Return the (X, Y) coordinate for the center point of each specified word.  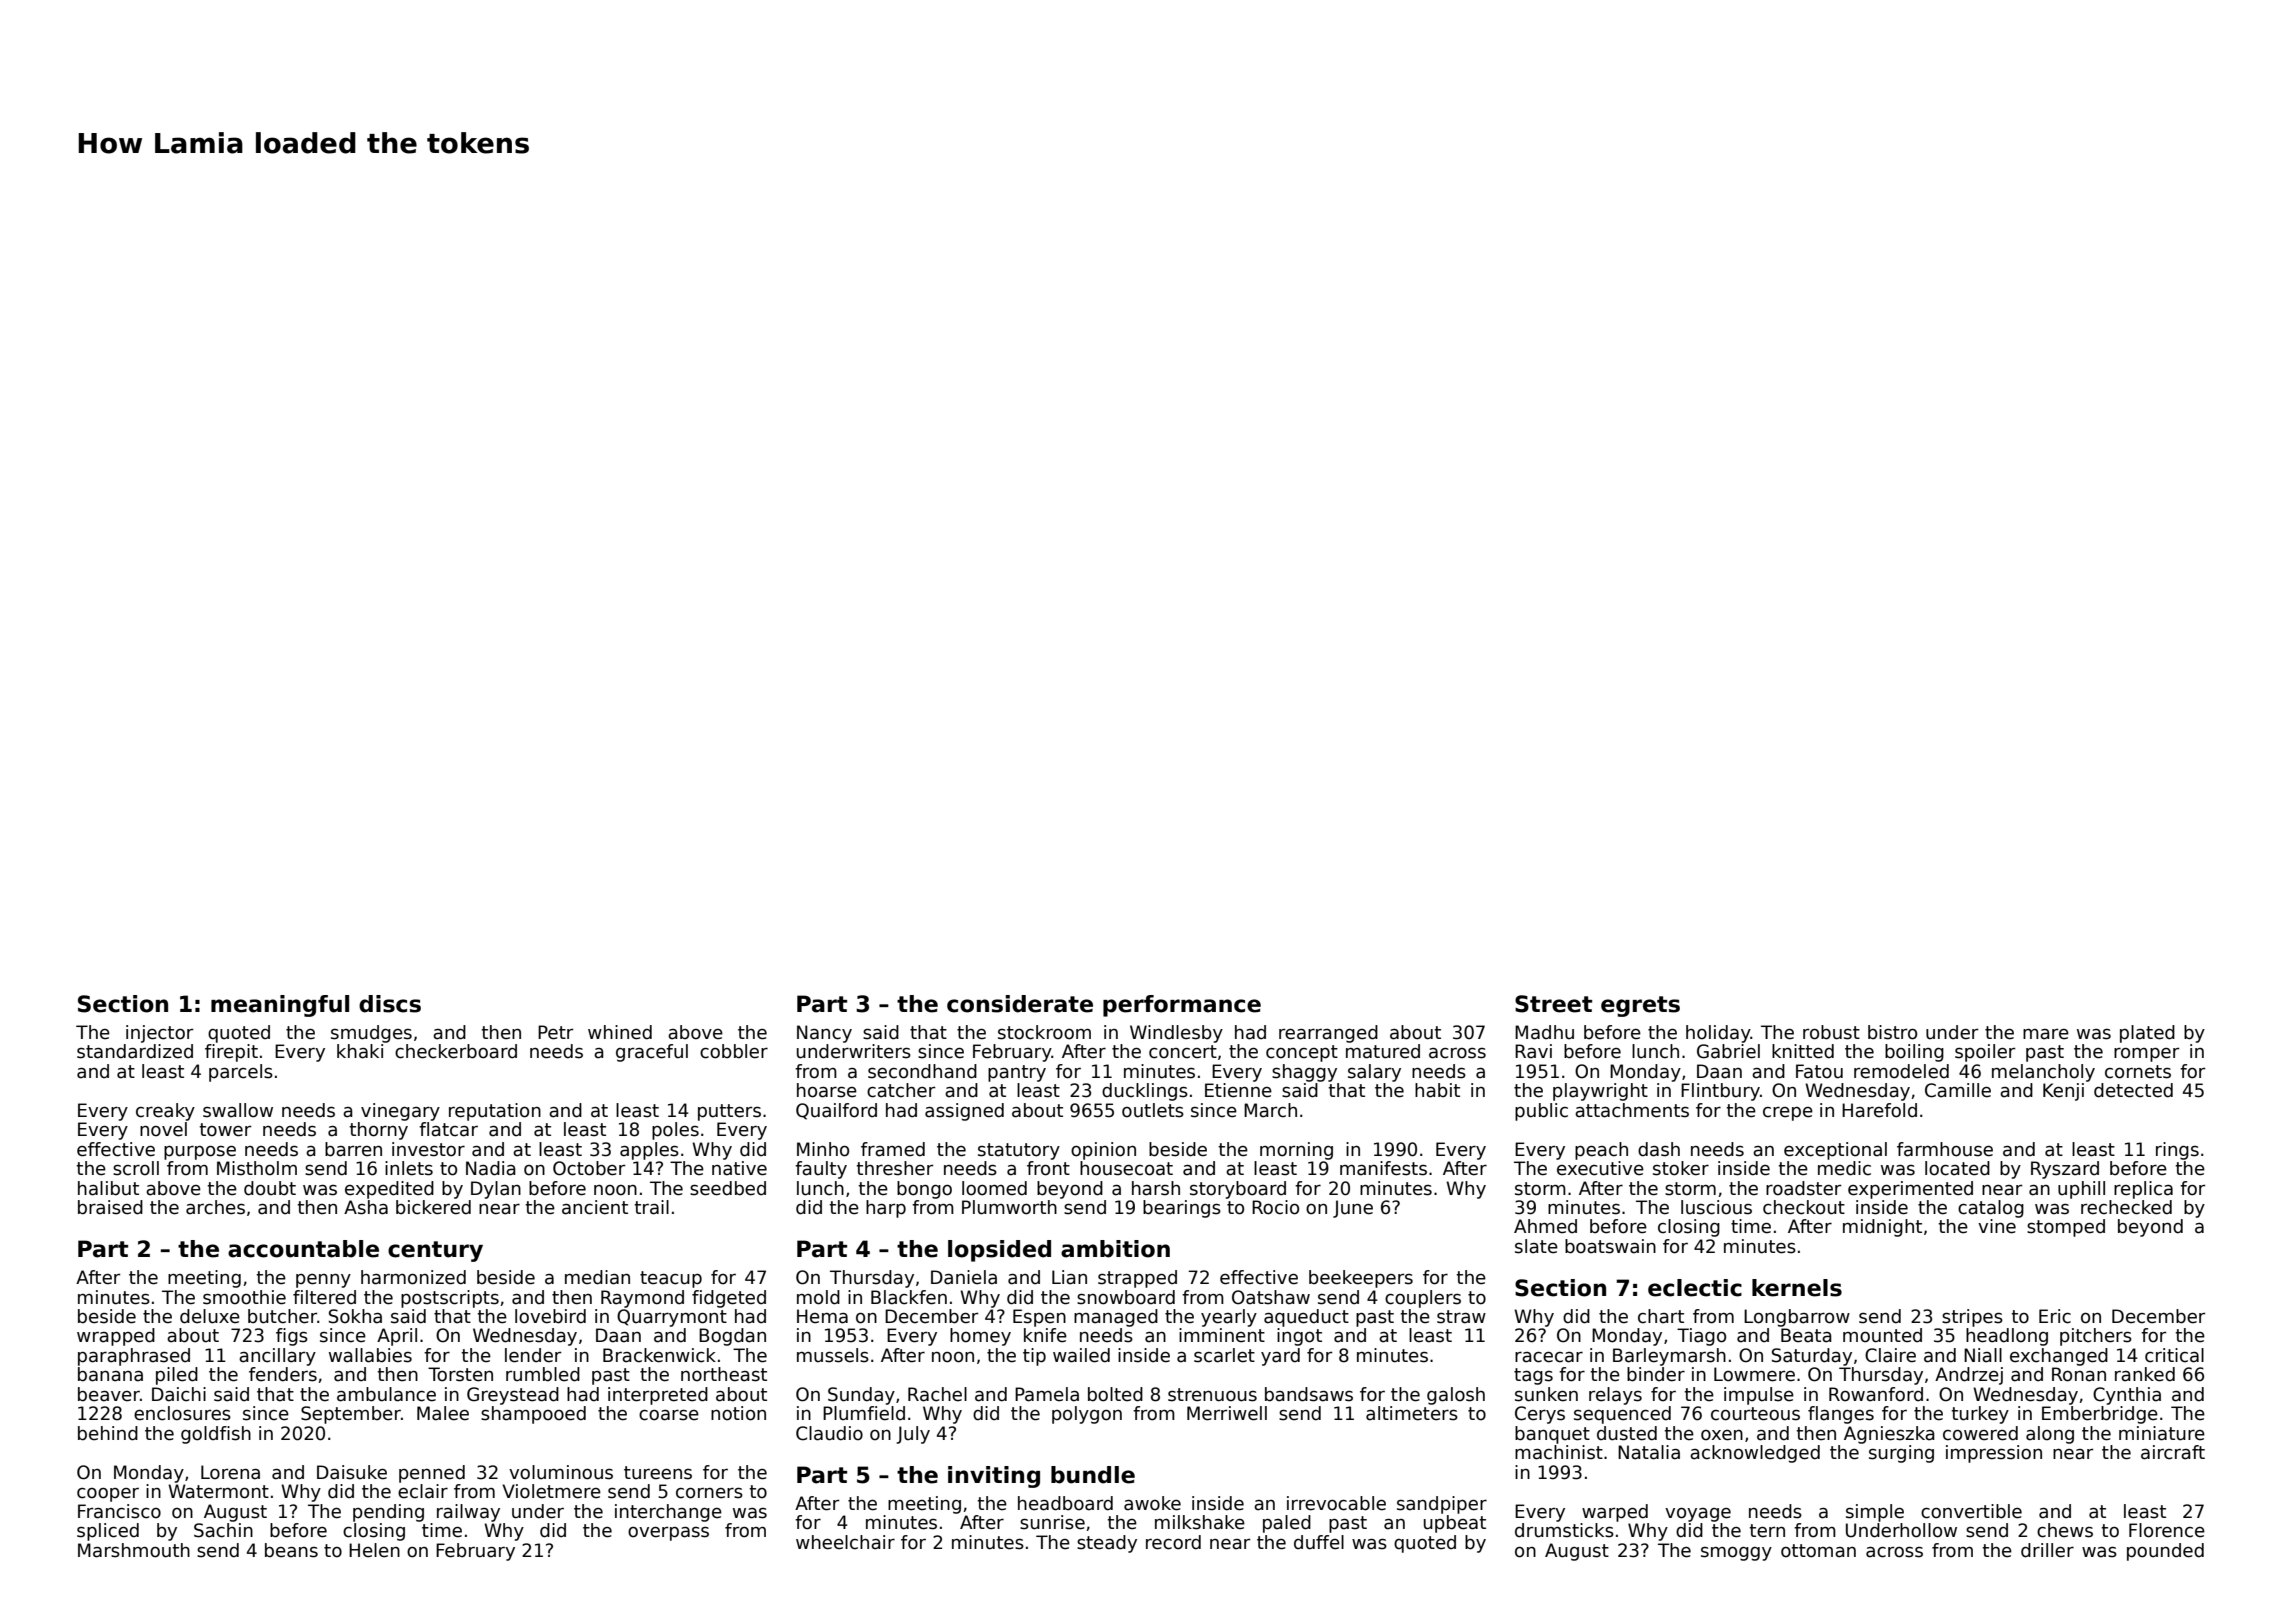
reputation (495, 1112)
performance (1182, 1006)
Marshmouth (134, 1550)
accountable (303, 1249)
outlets (1153, 1110)
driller (2047, 1550)
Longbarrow (1797, 1318)
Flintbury (1720, 1092)
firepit (231, 1053)
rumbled (543, 1374)
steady (1107, 1544)
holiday (1718, 1034)
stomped (2066, 1228)
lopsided (999, 1251)
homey (980, 1337)
